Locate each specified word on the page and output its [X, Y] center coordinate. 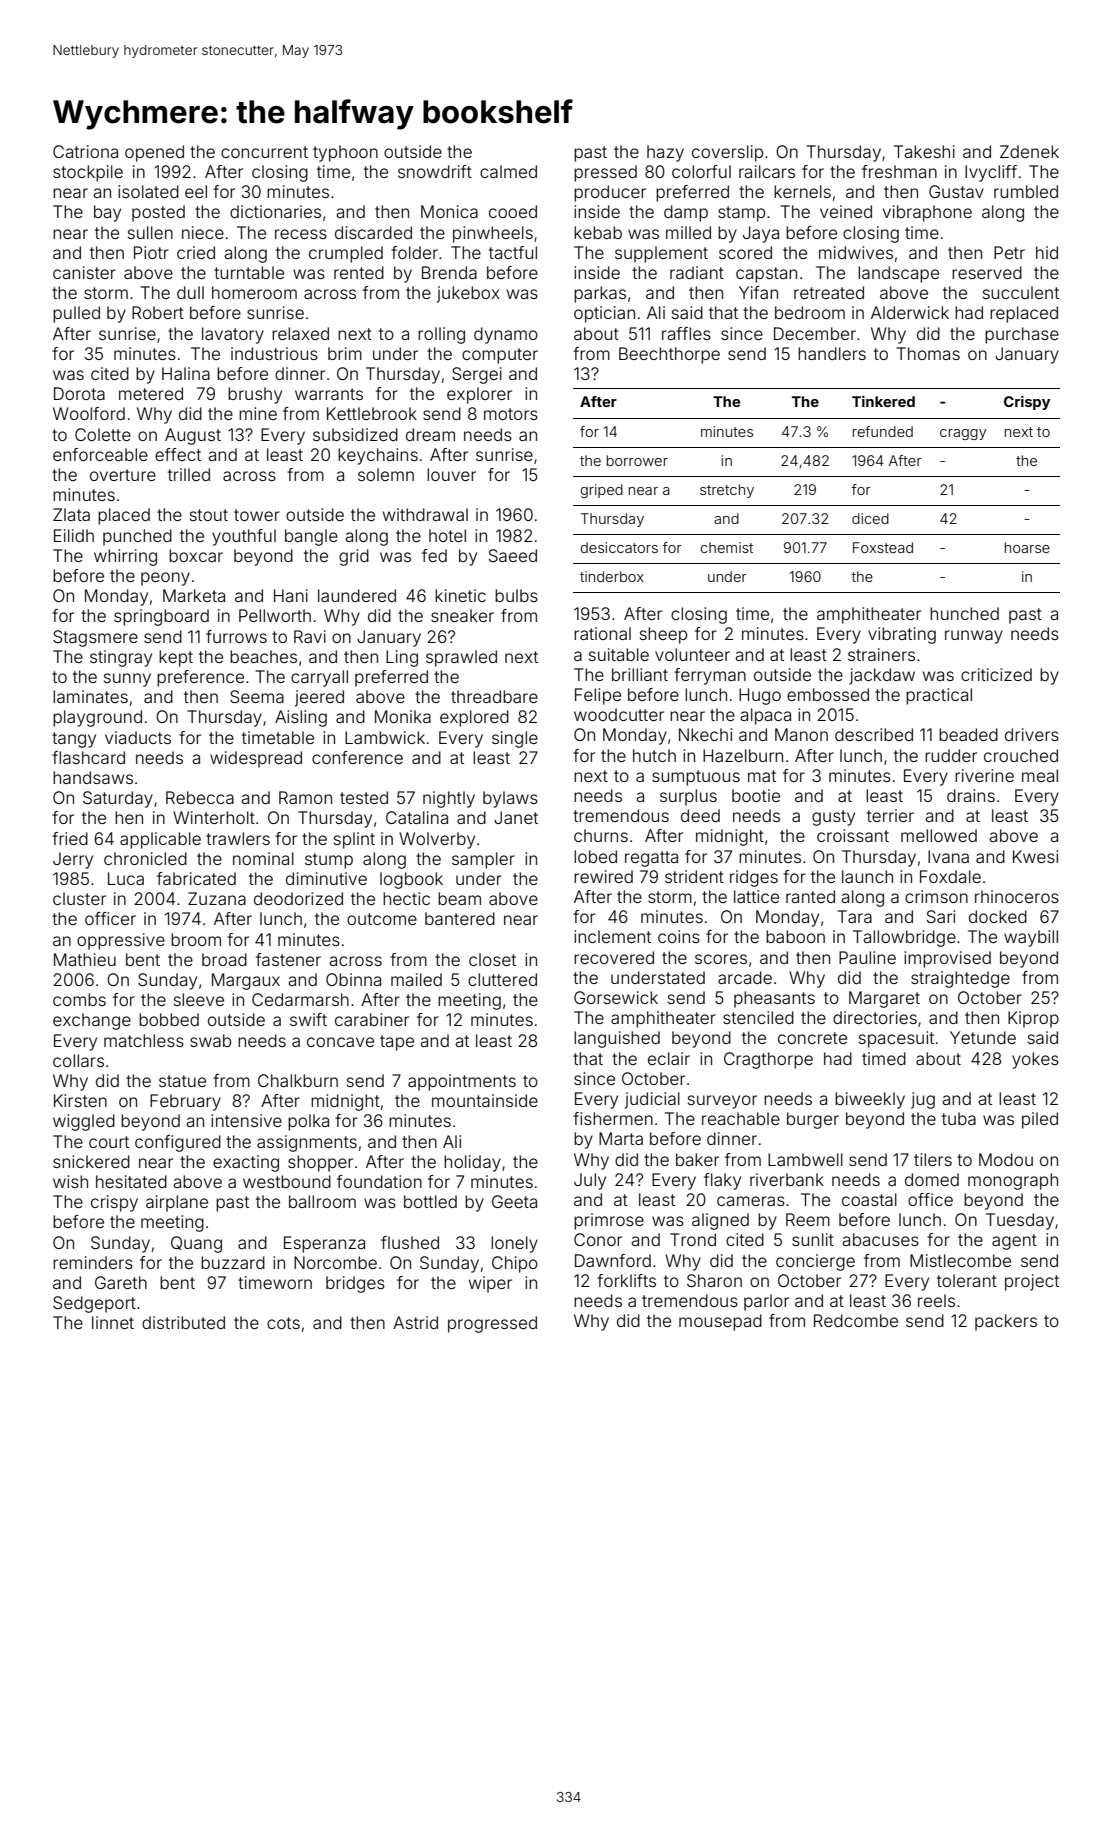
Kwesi [1035, 856]
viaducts [138, 737]
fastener [288, 959]
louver [451, 474]
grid [354, 557]
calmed [508, 171]
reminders [93, 1262]
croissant [853, 835]
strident [694, 876]
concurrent [264, 152]
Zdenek [1029, 151]
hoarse [1027, 547]
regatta [651, 859]
